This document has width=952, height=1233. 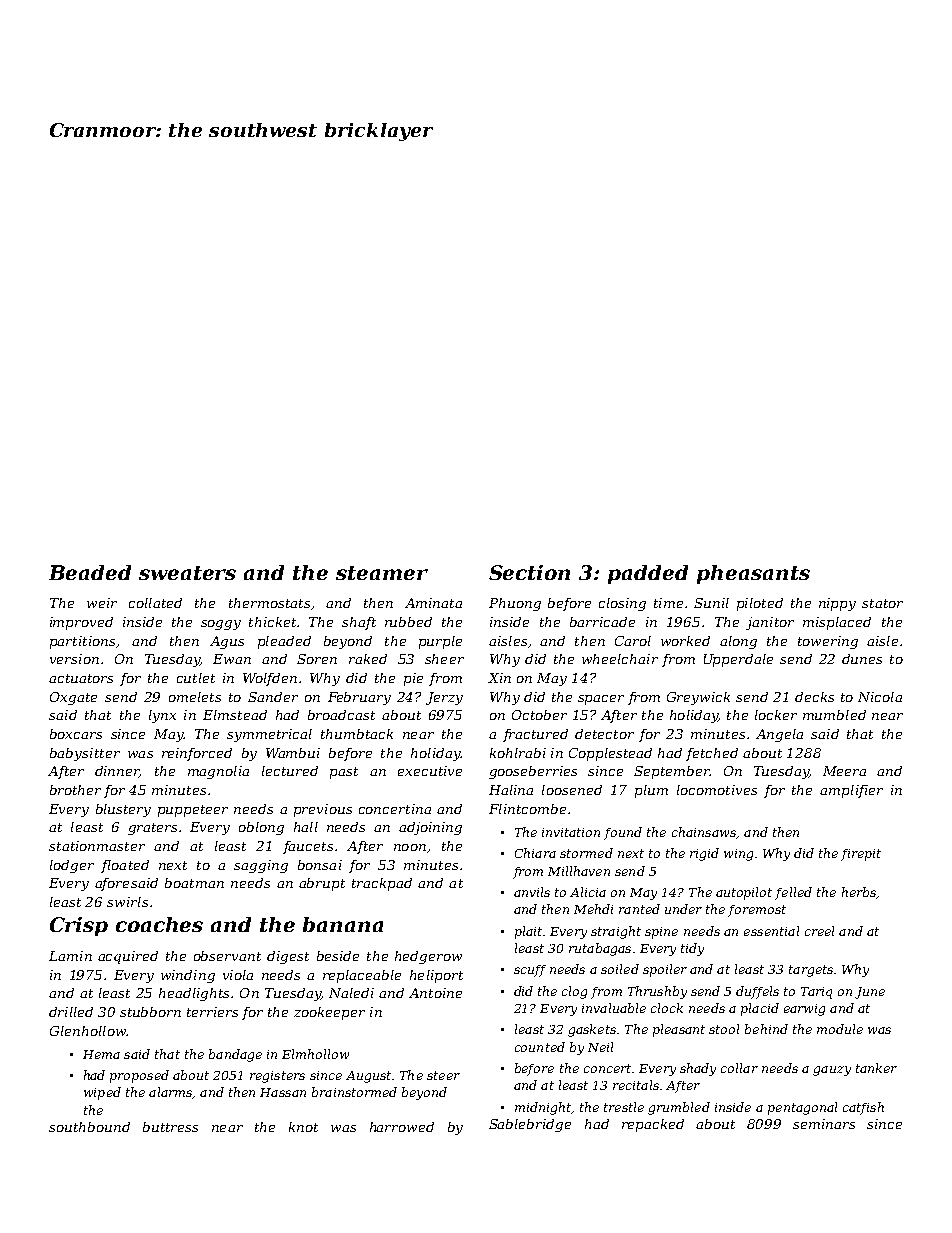 What do you see at coordinates (862, 659) in the document?
I see `dunes` at bounding box center [862, 659].
